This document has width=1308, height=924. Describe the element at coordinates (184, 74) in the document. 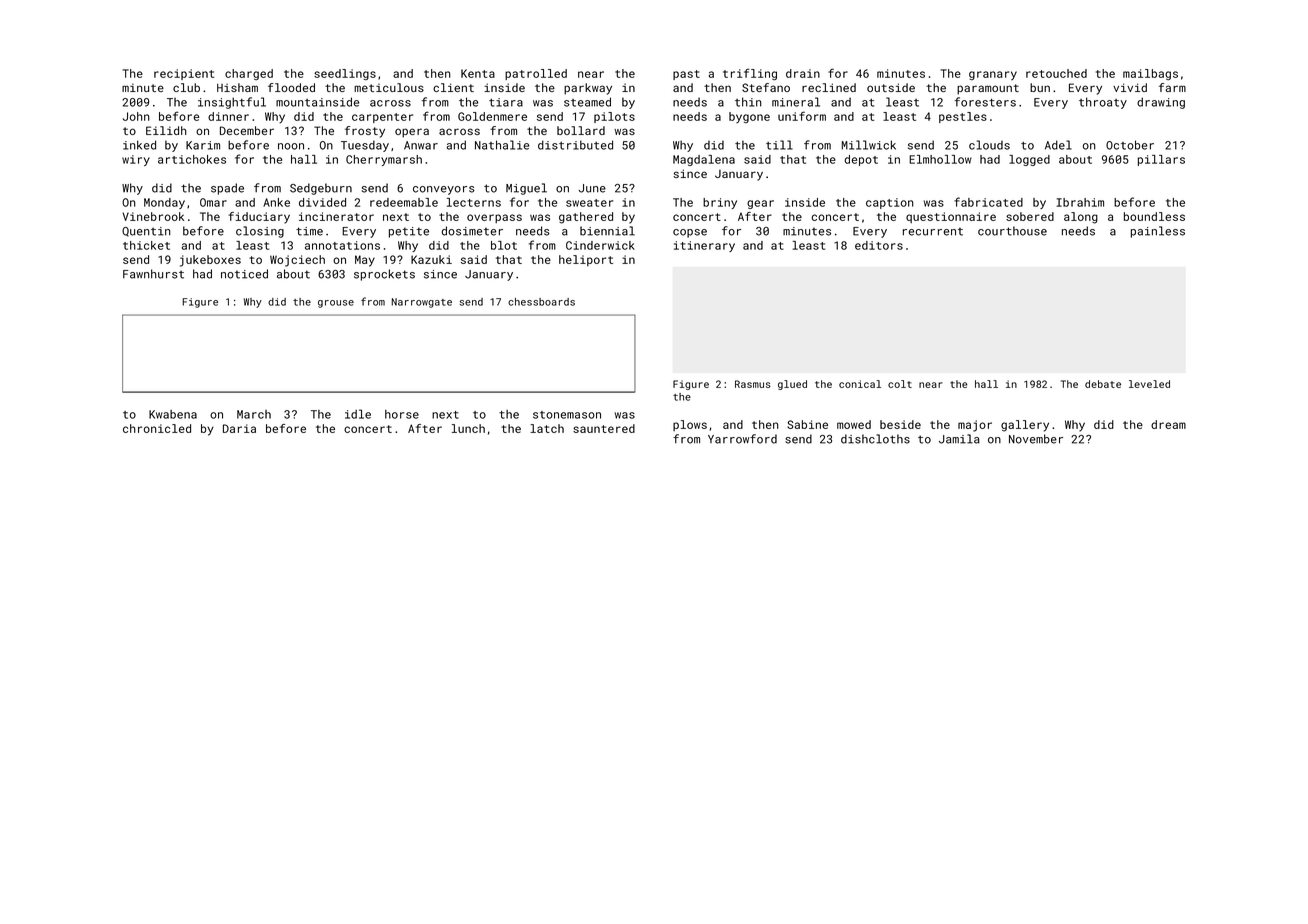

I see `recipient` at that location.
